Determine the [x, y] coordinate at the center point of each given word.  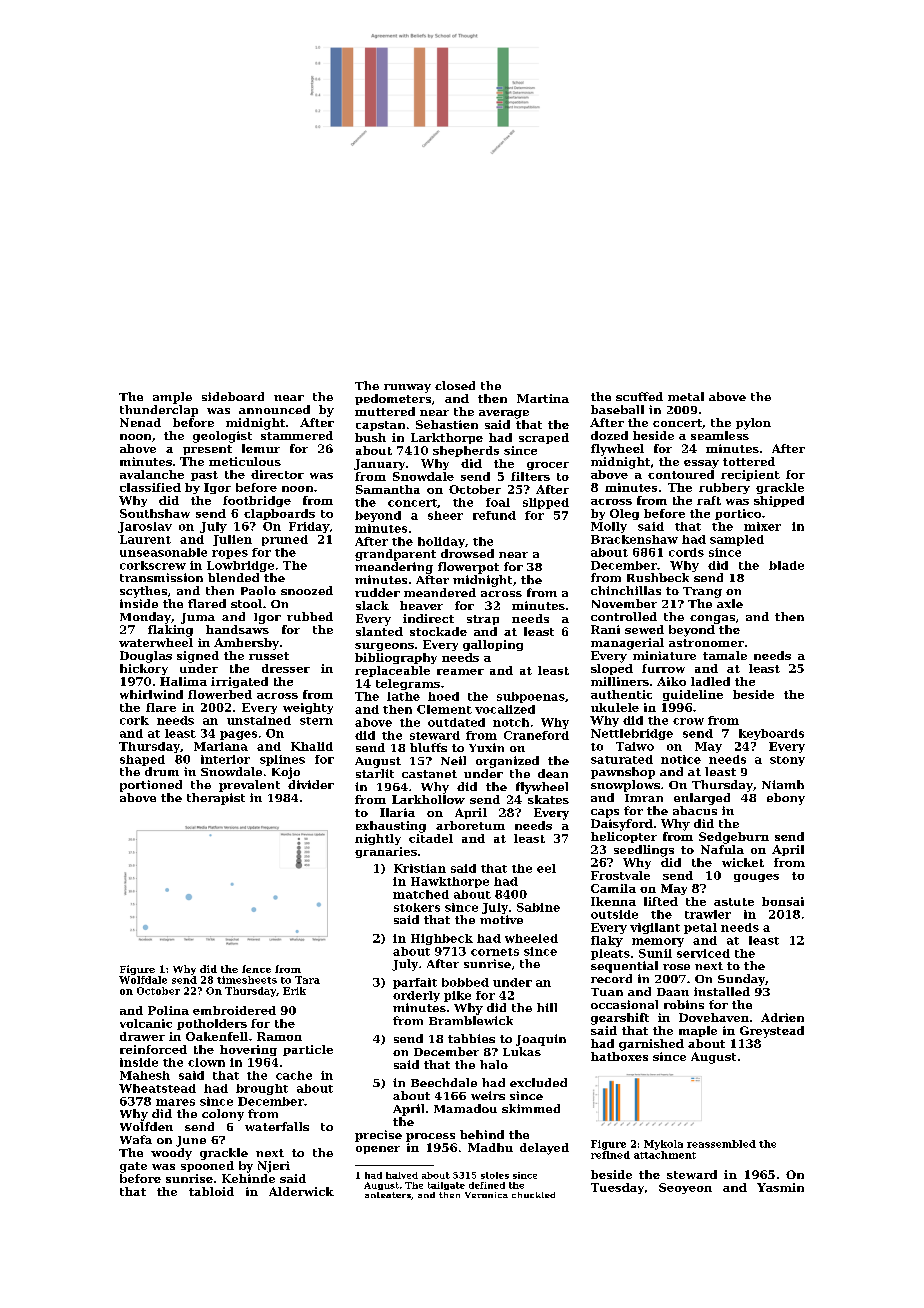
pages [238, 735]
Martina [543, 398]
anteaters [388, 1195]
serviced [703, 953]
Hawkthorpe [450, 882]
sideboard [233, 396]
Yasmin [780, 1187]
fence [256, 969]
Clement [444, 709]
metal [686, 396]
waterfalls [277, 1126]
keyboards [771, 734]
